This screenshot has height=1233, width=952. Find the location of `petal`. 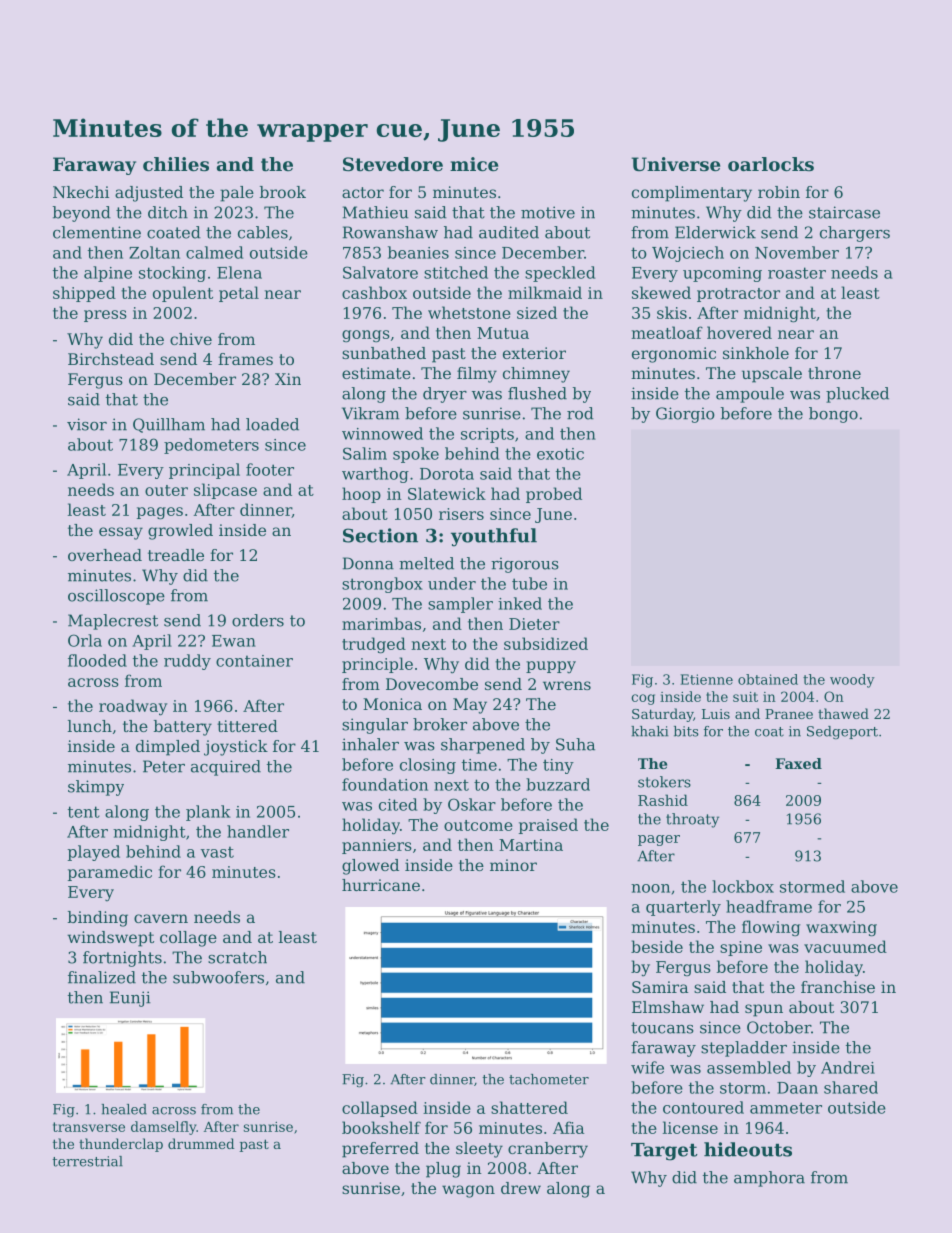

petal is located at coordinates (239, 294).
